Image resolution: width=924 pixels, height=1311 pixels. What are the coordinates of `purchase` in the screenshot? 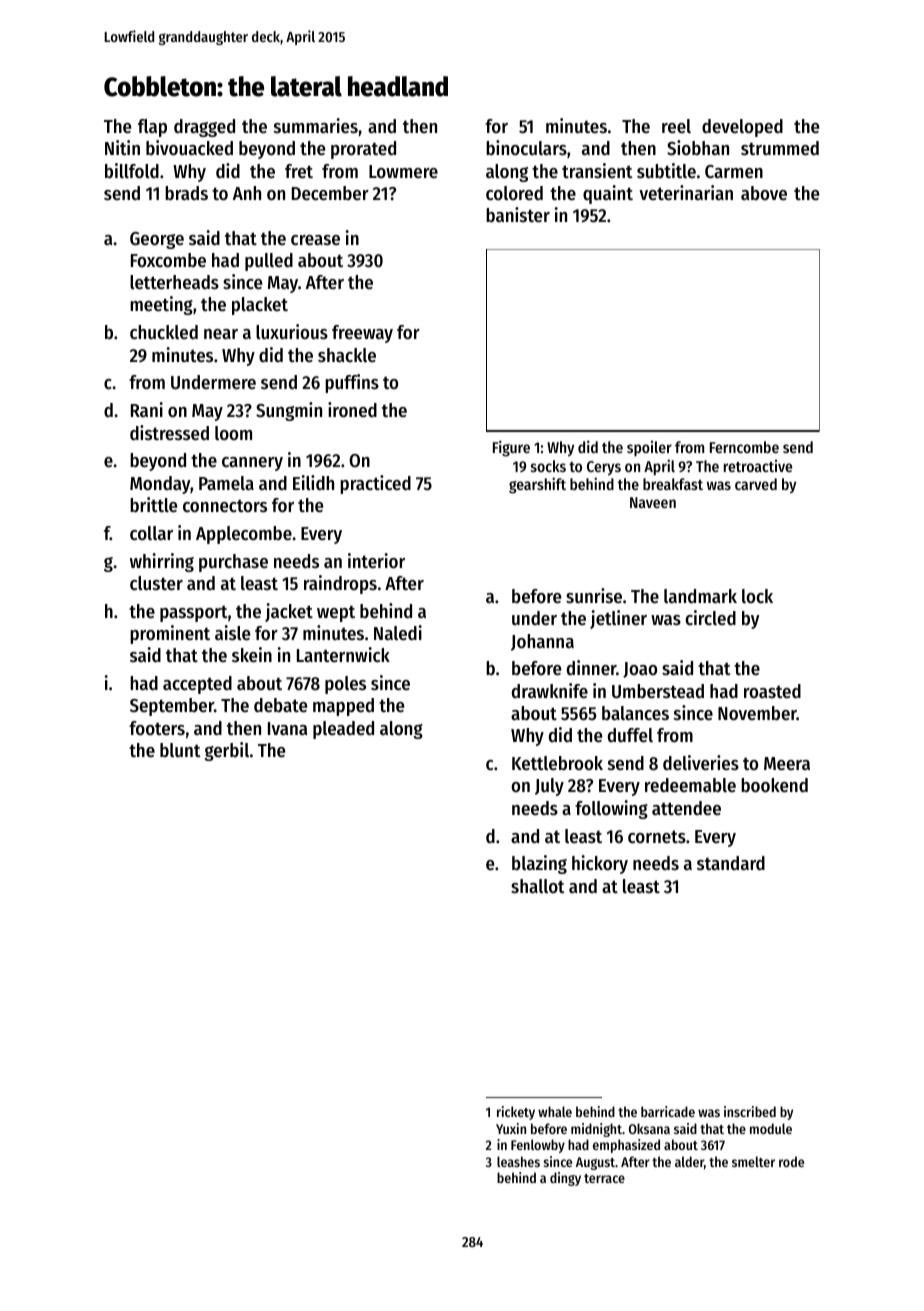 It's located at (233, 563).
